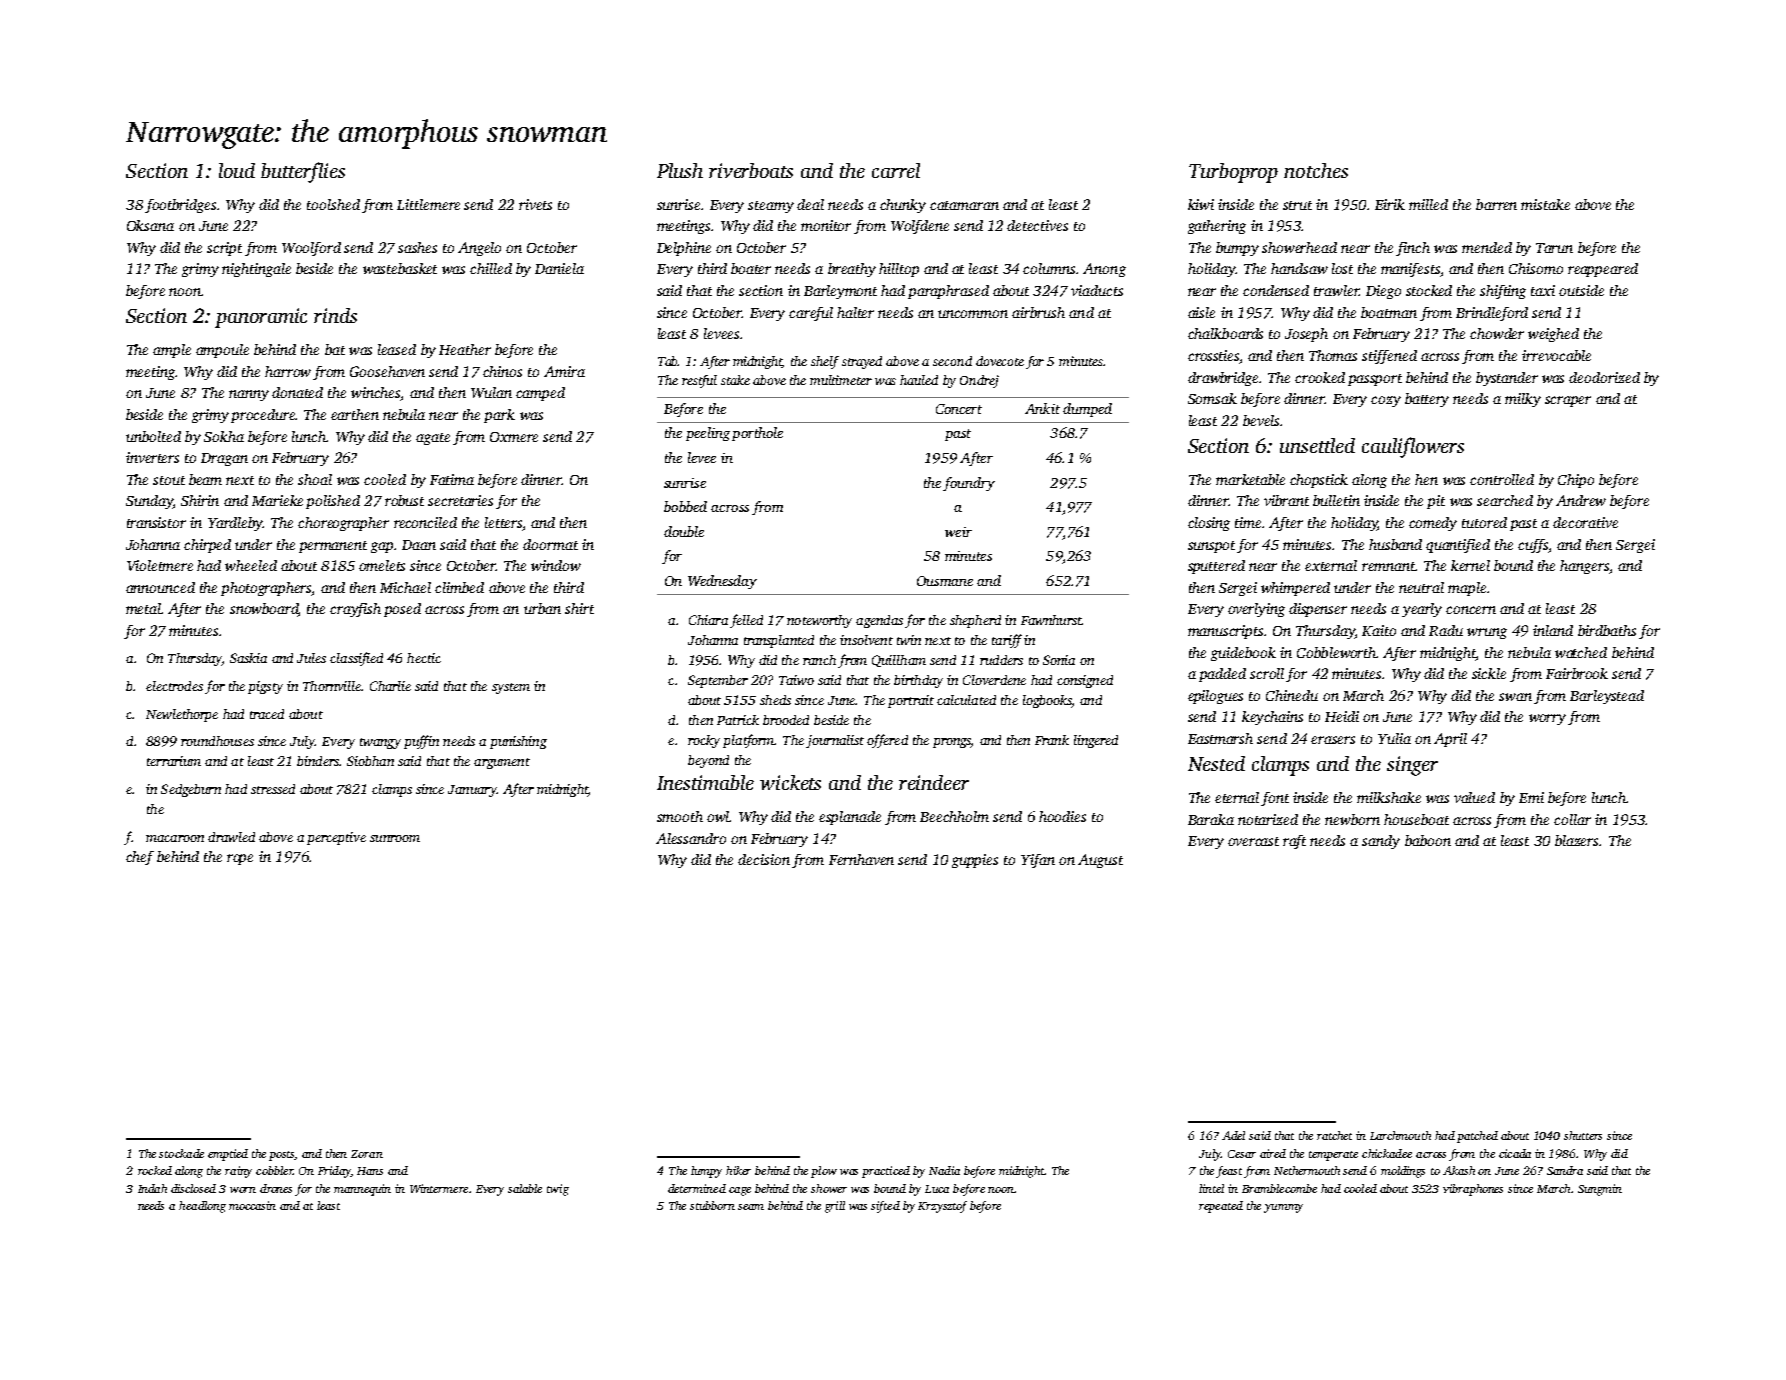  Describe the element at coordinates (180, 206) in the image. I see `footbridges` at that location.
